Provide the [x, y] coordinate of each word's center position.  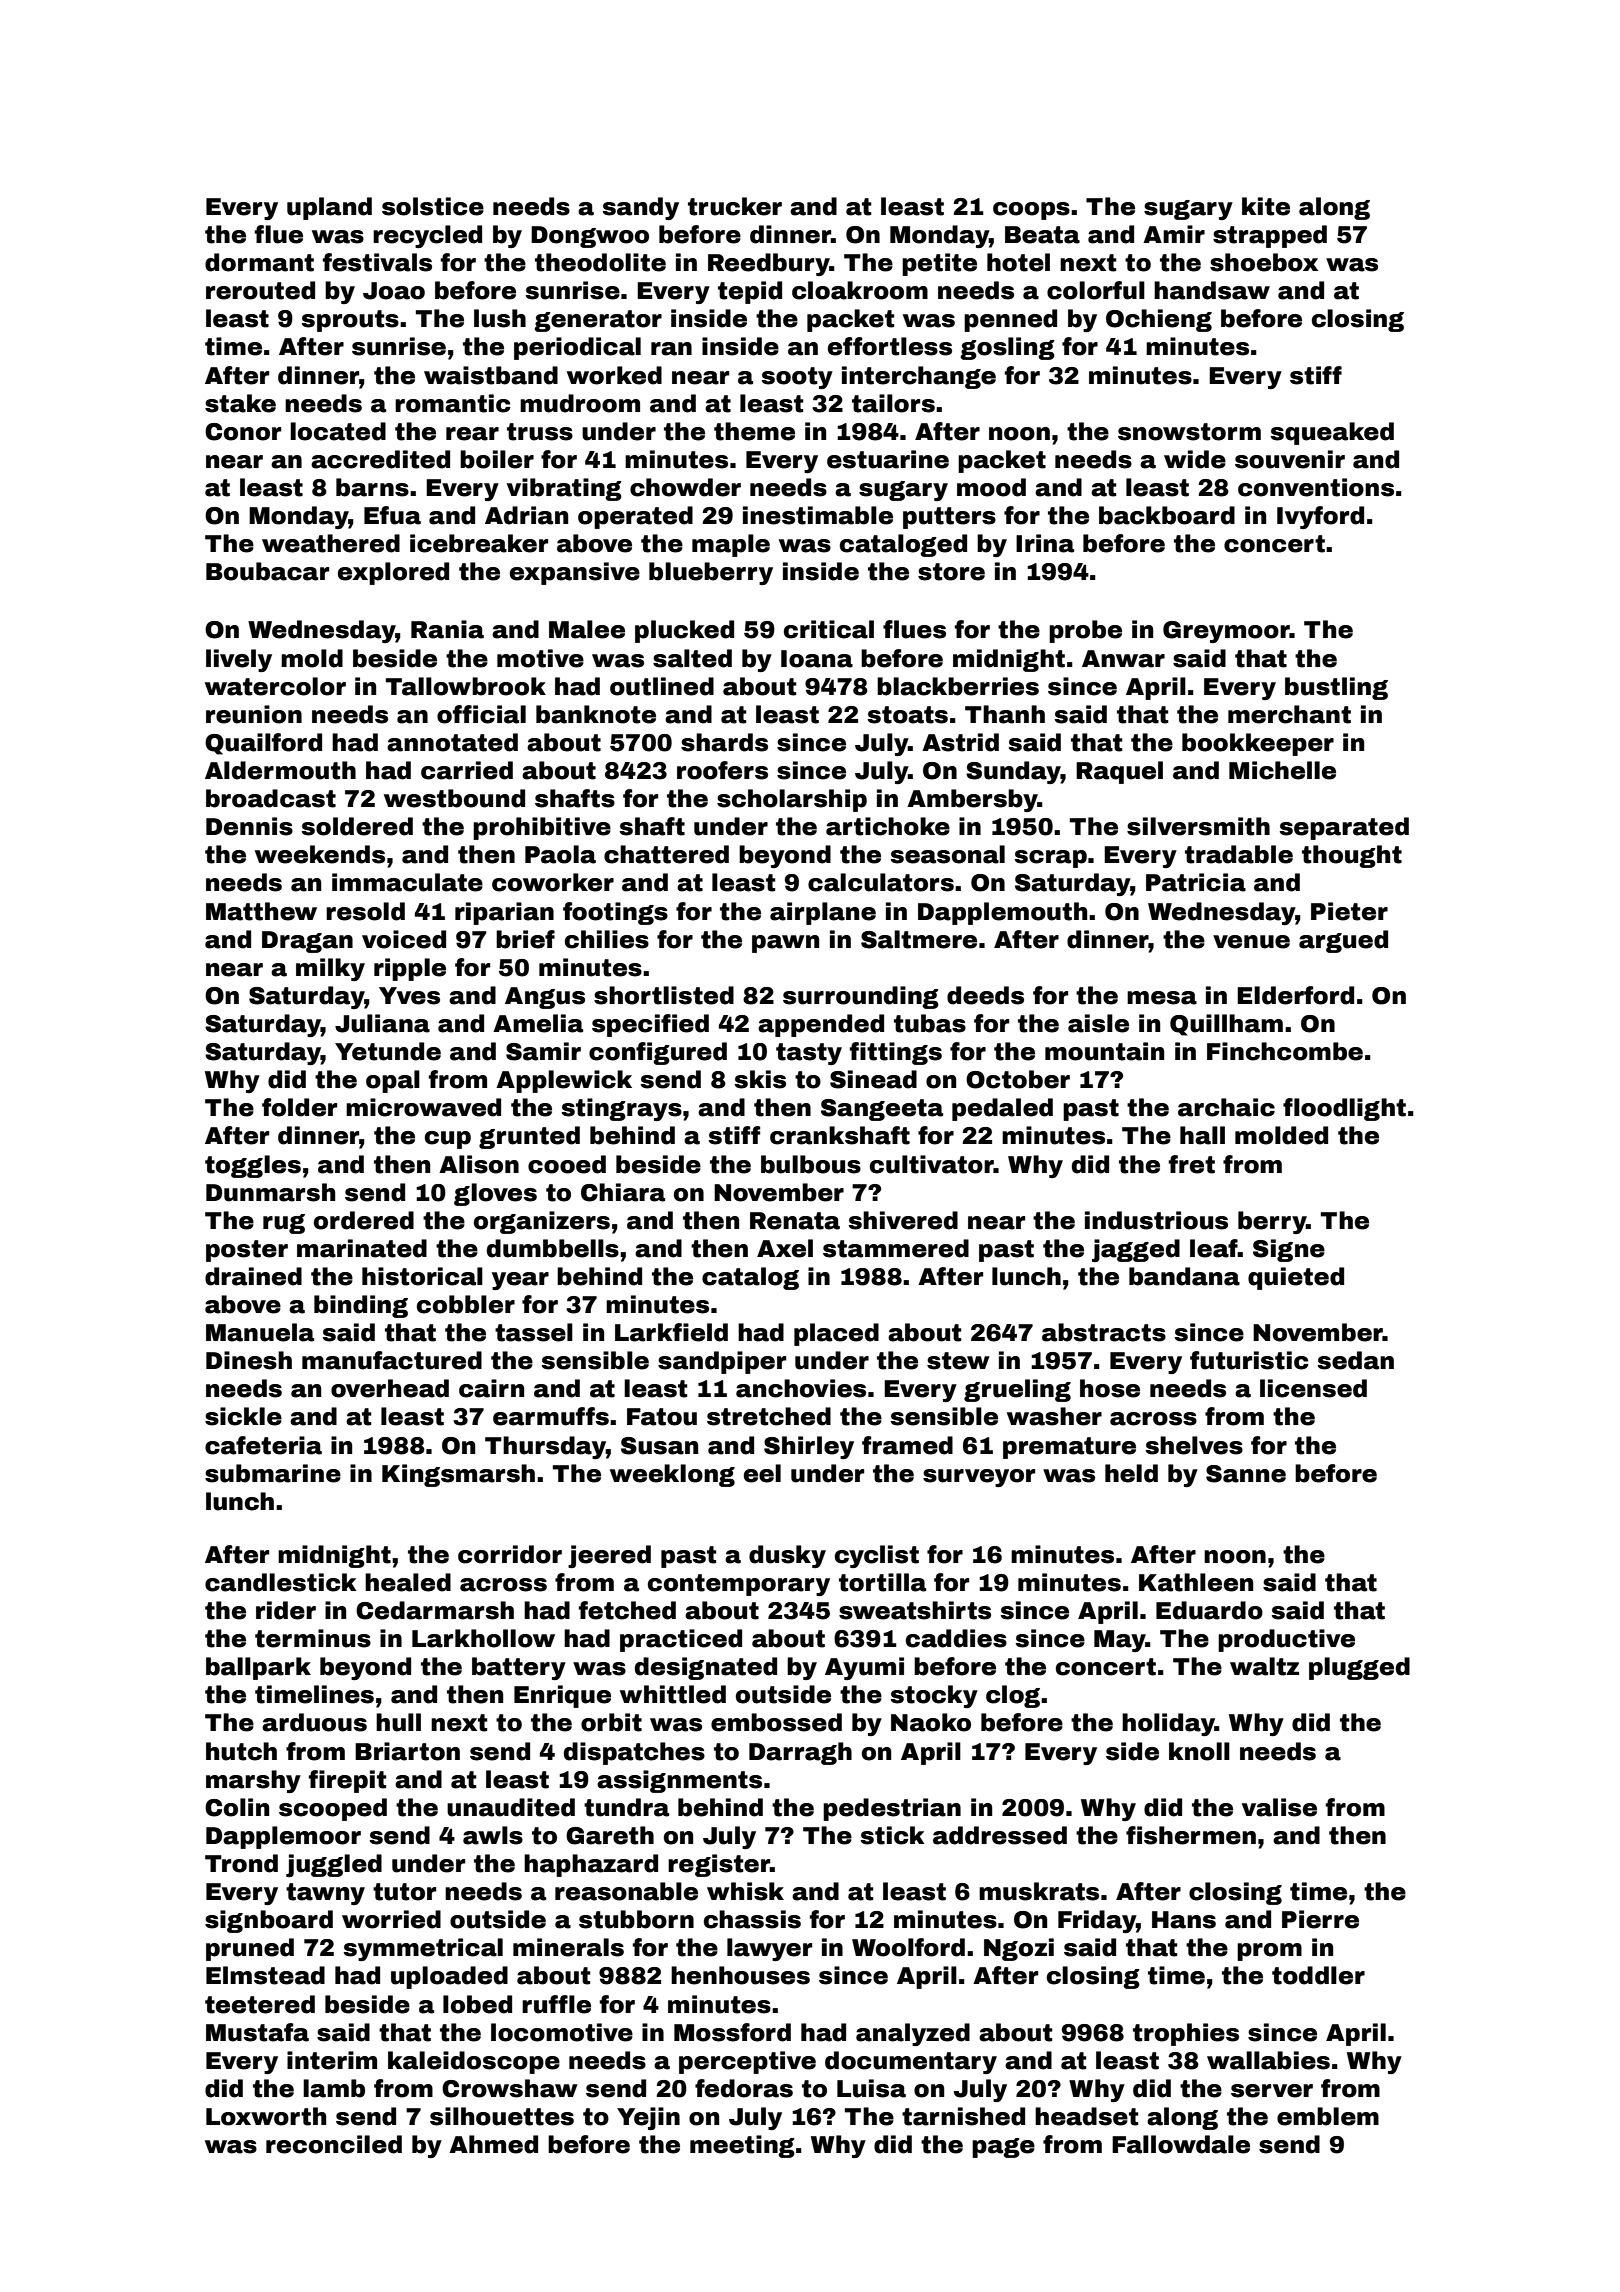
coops [1031, 211]
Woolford [908, 1947]
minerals [568, 1947]
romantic [452, 403]
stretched [769, 1416]
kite [1266, 206]
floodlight [1344, 1109]
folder [299, 1107]
